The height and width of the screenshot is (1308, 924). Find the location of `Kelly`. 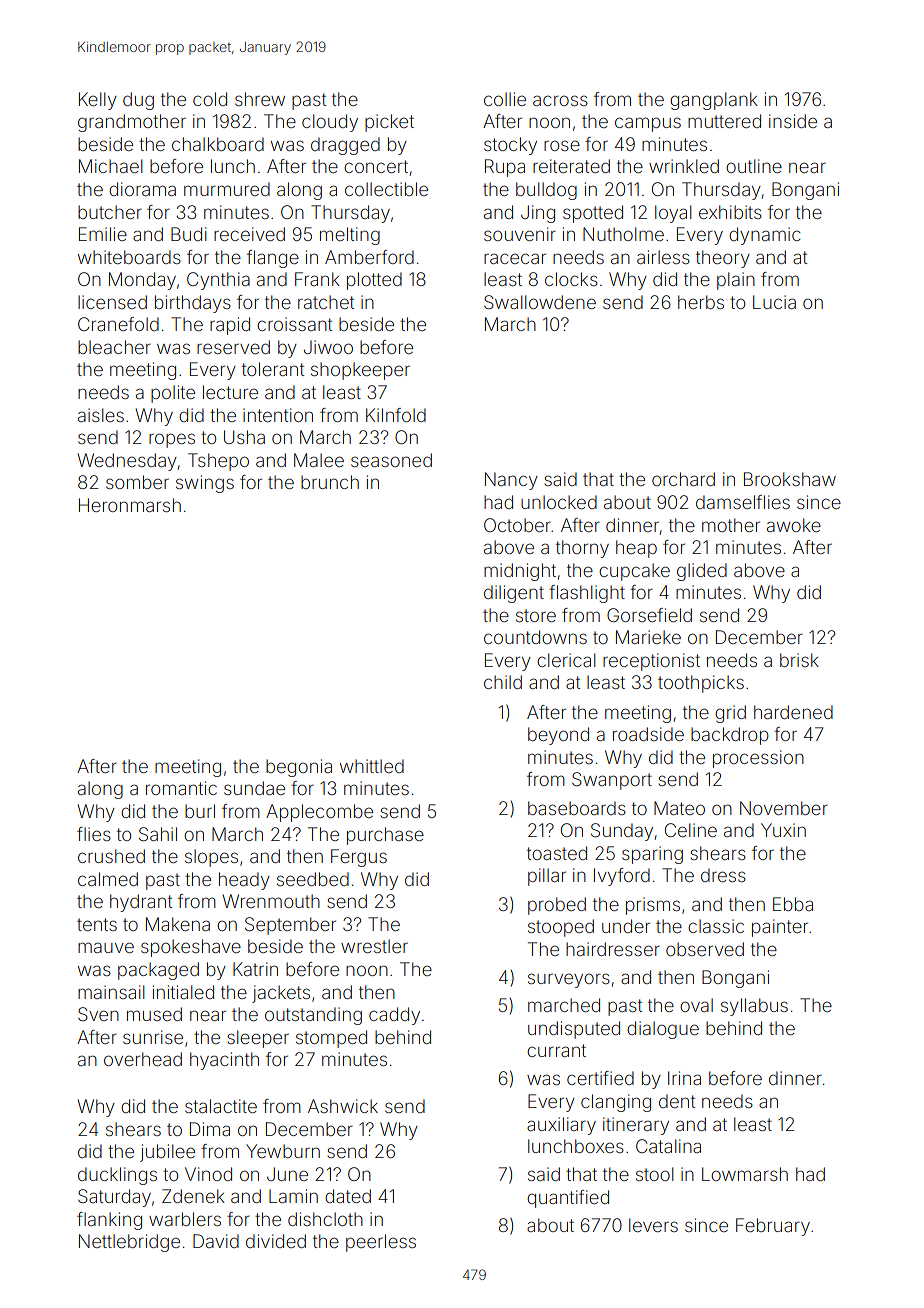

Kelly is located at coordinates (98, 101).
